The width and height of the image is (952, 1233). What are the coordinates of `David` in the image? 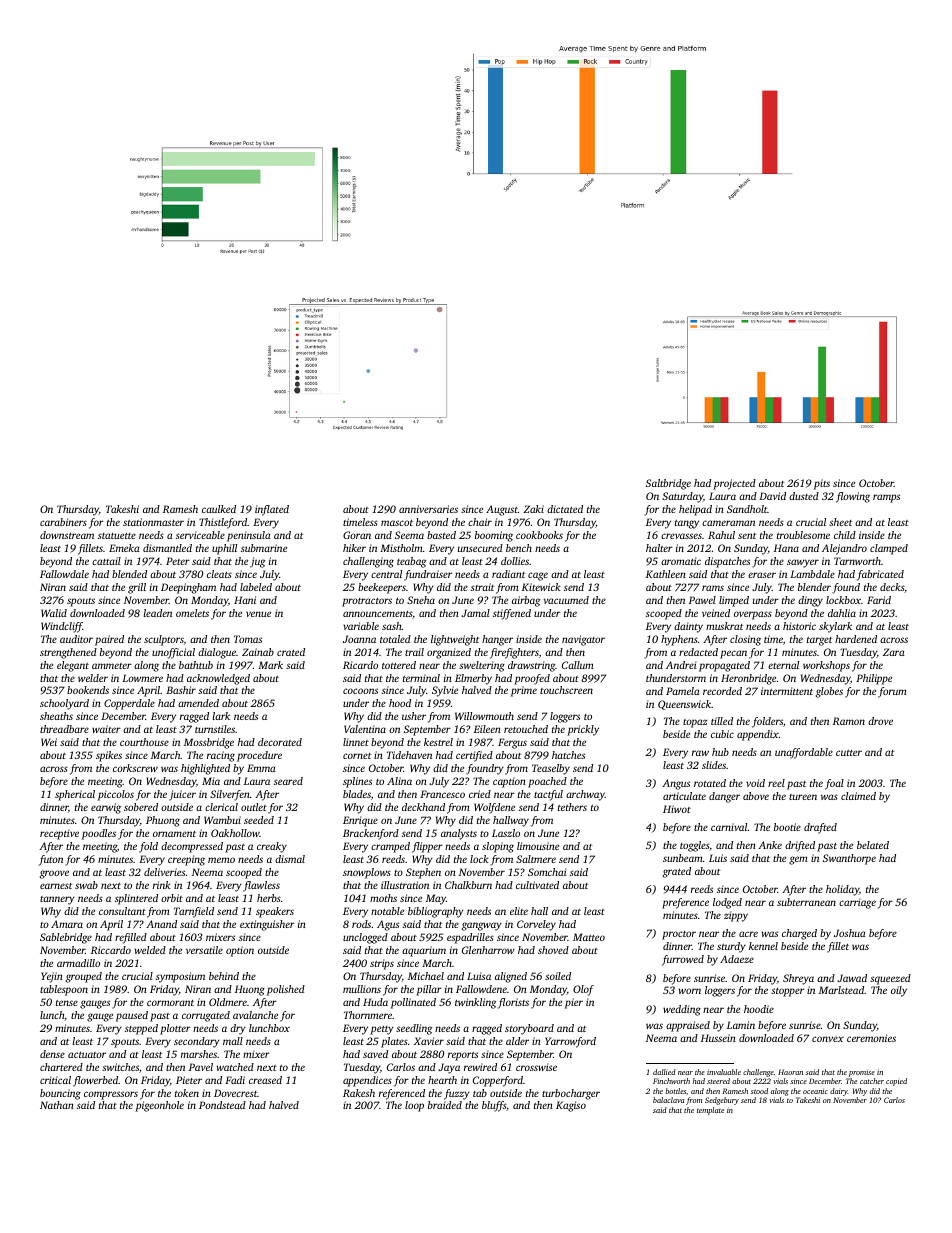 It's located at (772, 496).
